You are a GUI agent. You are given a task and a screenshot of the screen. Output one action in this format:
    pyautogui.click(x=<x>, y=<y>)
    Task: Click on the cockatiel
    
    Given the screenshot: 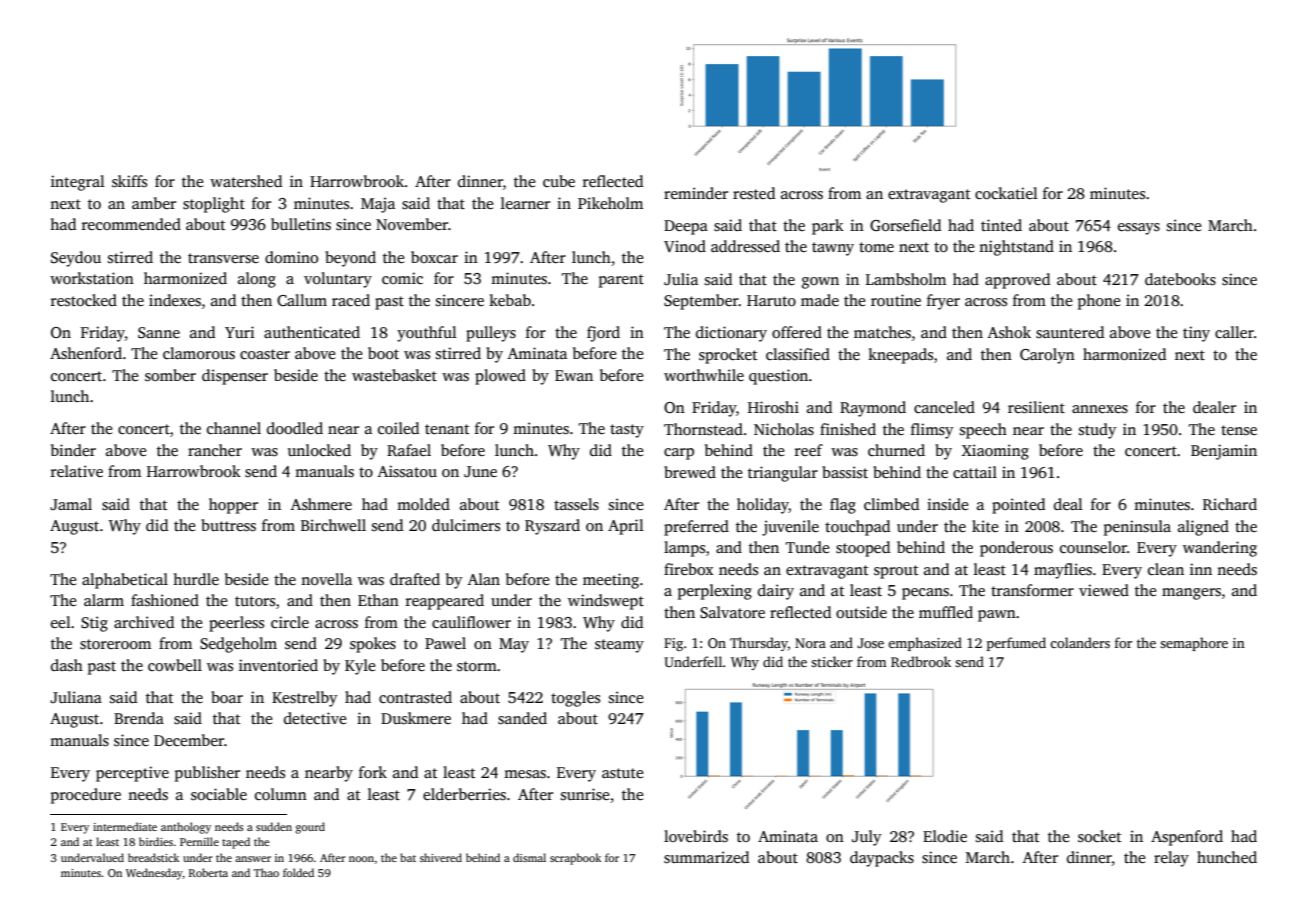 What is the action you would take?
    pyautogui.click(x=1006, y=193)
